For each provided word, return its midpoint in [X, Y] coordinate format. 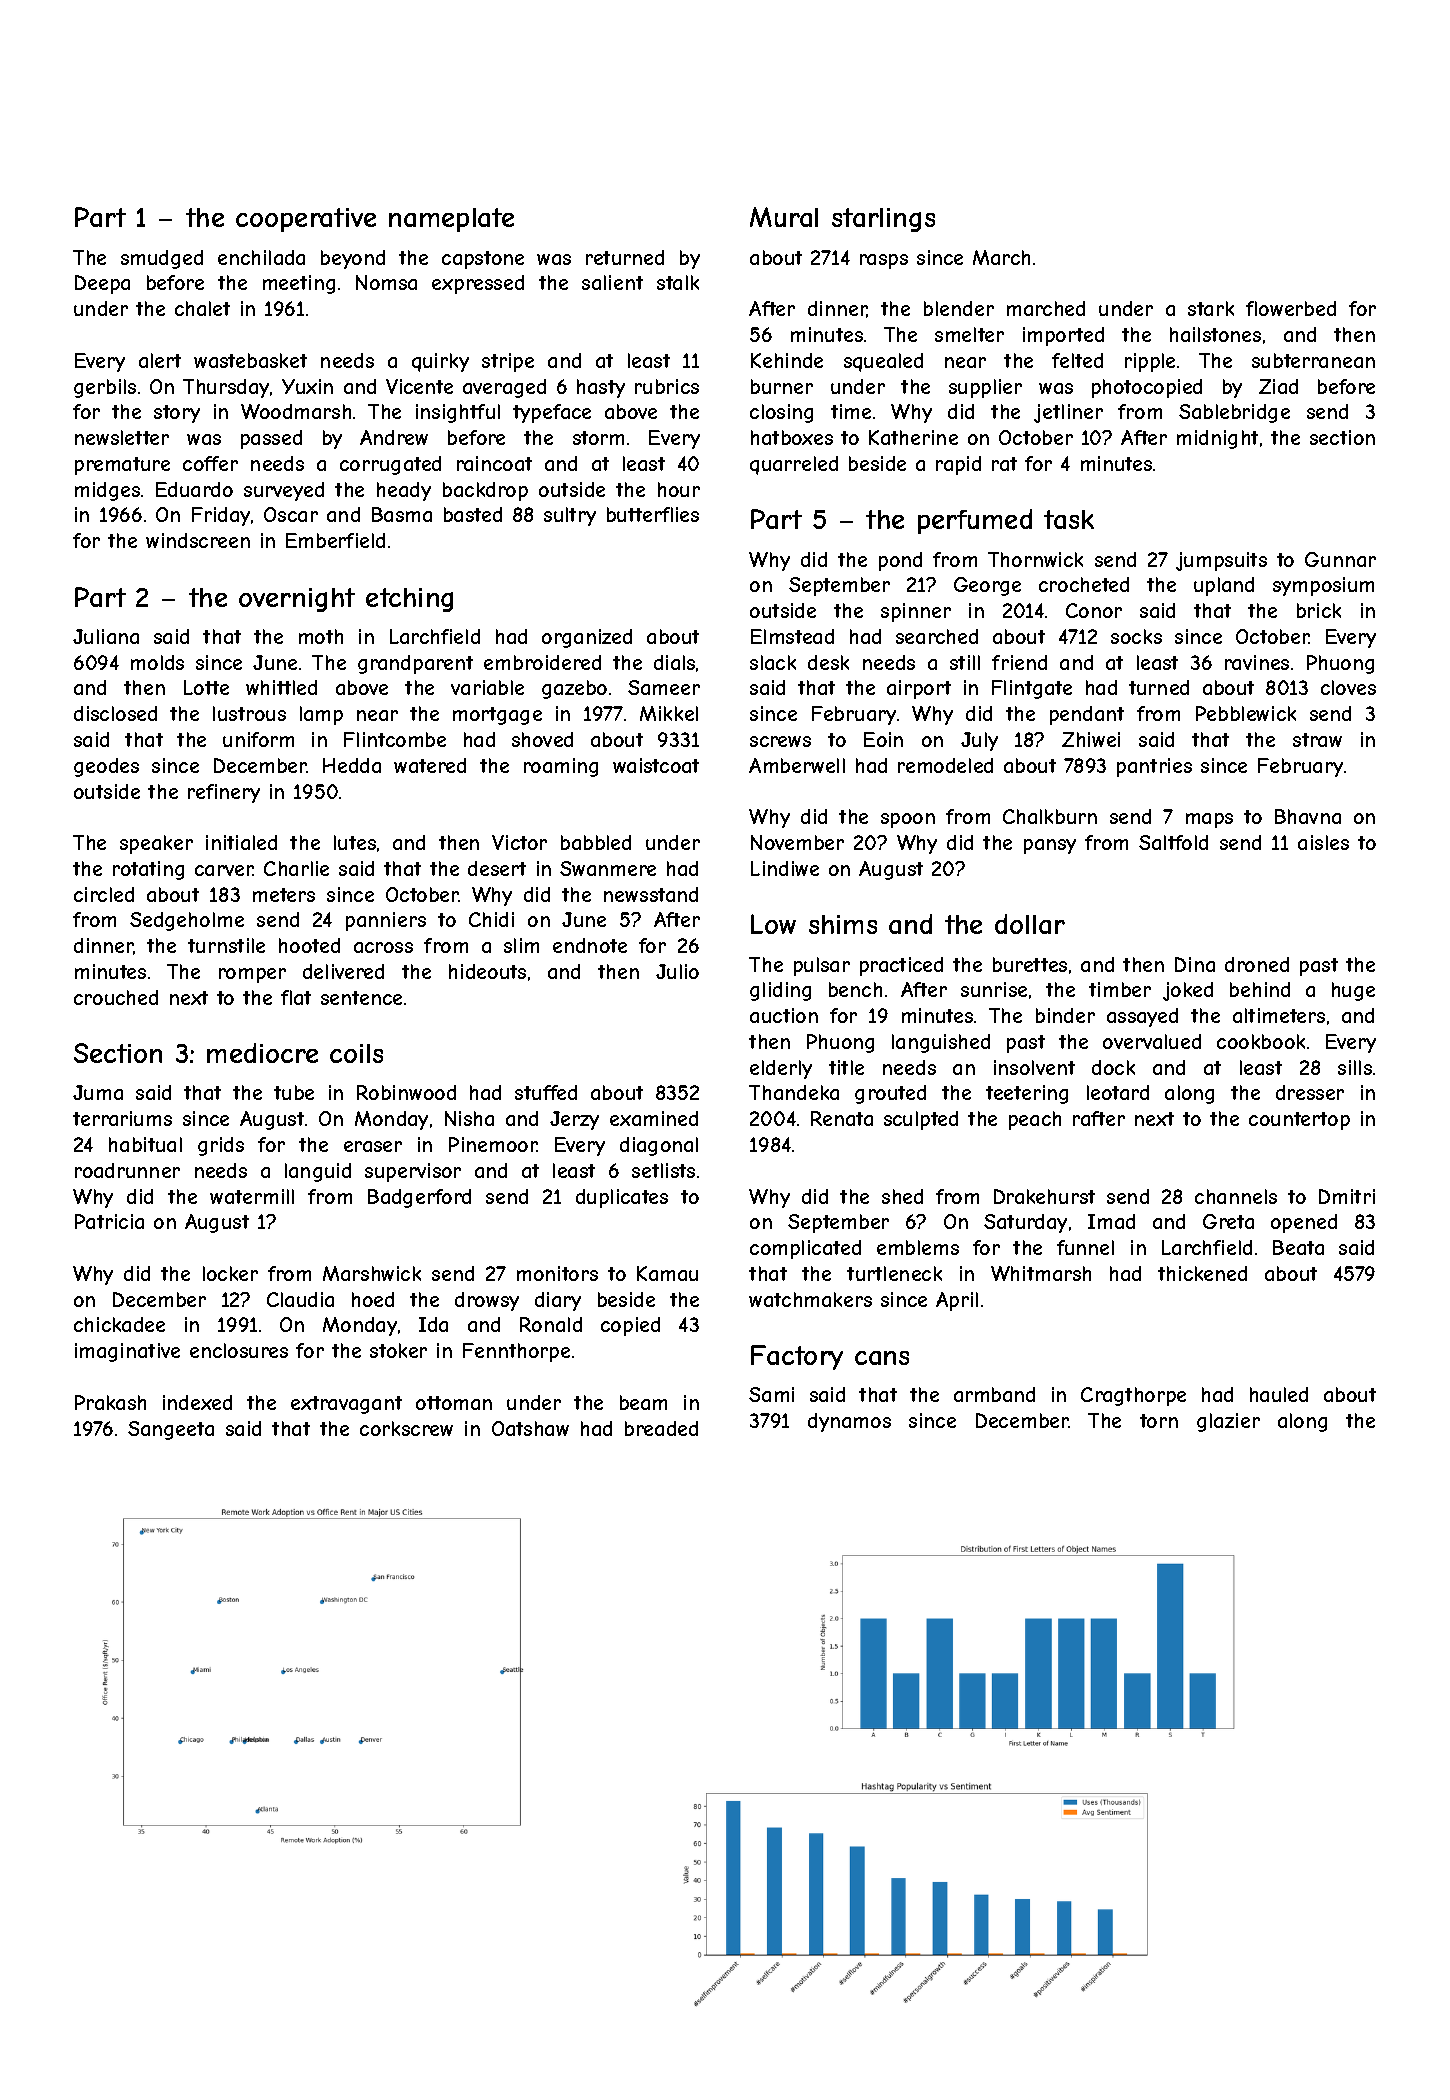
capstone [483, 260]
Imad [1111, 1221]
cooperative [306, 220]
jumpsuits [1221, 561]
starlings [883, 220]
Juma [98, 1092]
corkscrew [406, 1428]
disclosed [115, 713]
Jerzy [574, 1120]
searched [937, 636]
